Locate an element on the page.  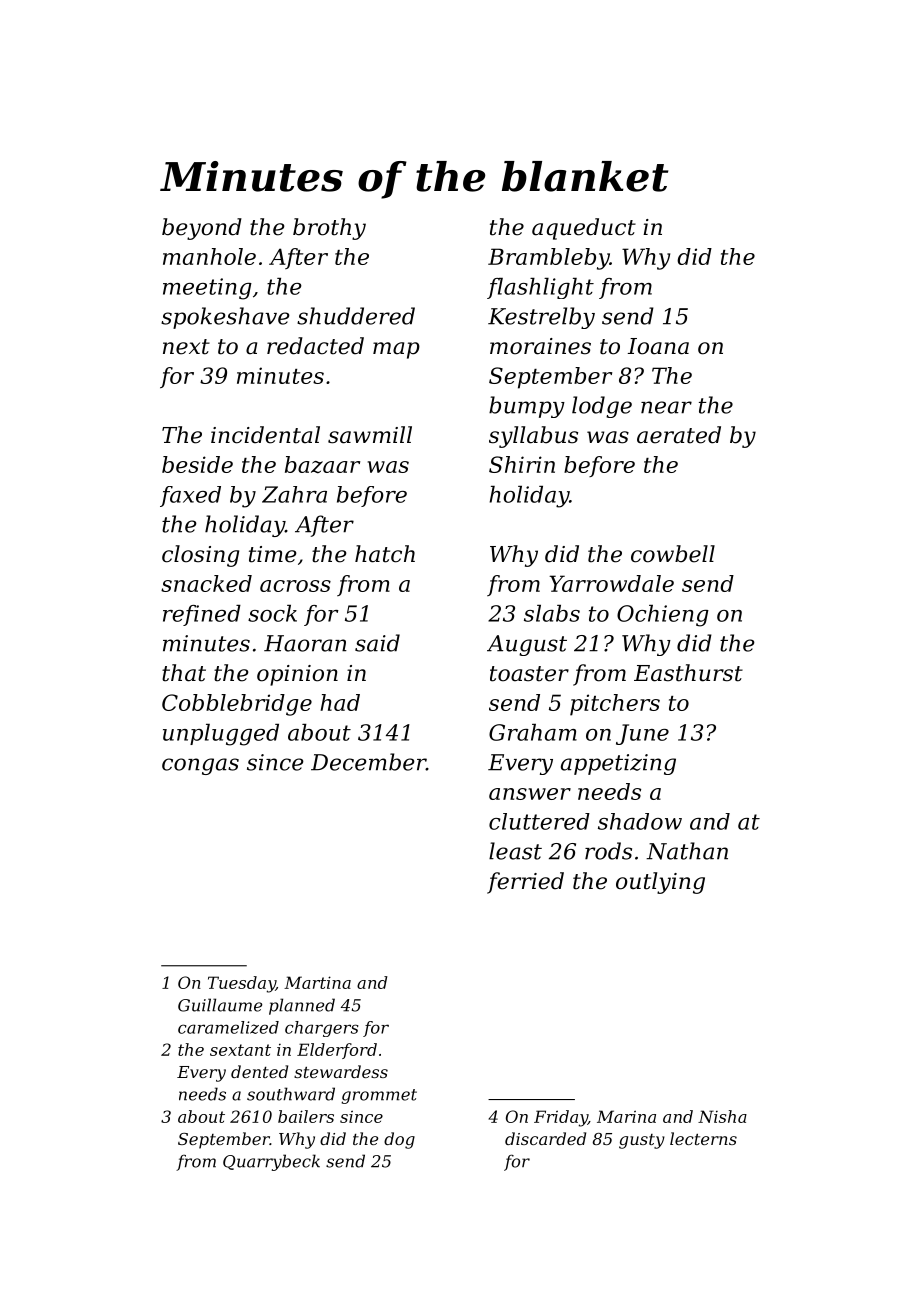
gusty is located at coordinates (642, 1141).
